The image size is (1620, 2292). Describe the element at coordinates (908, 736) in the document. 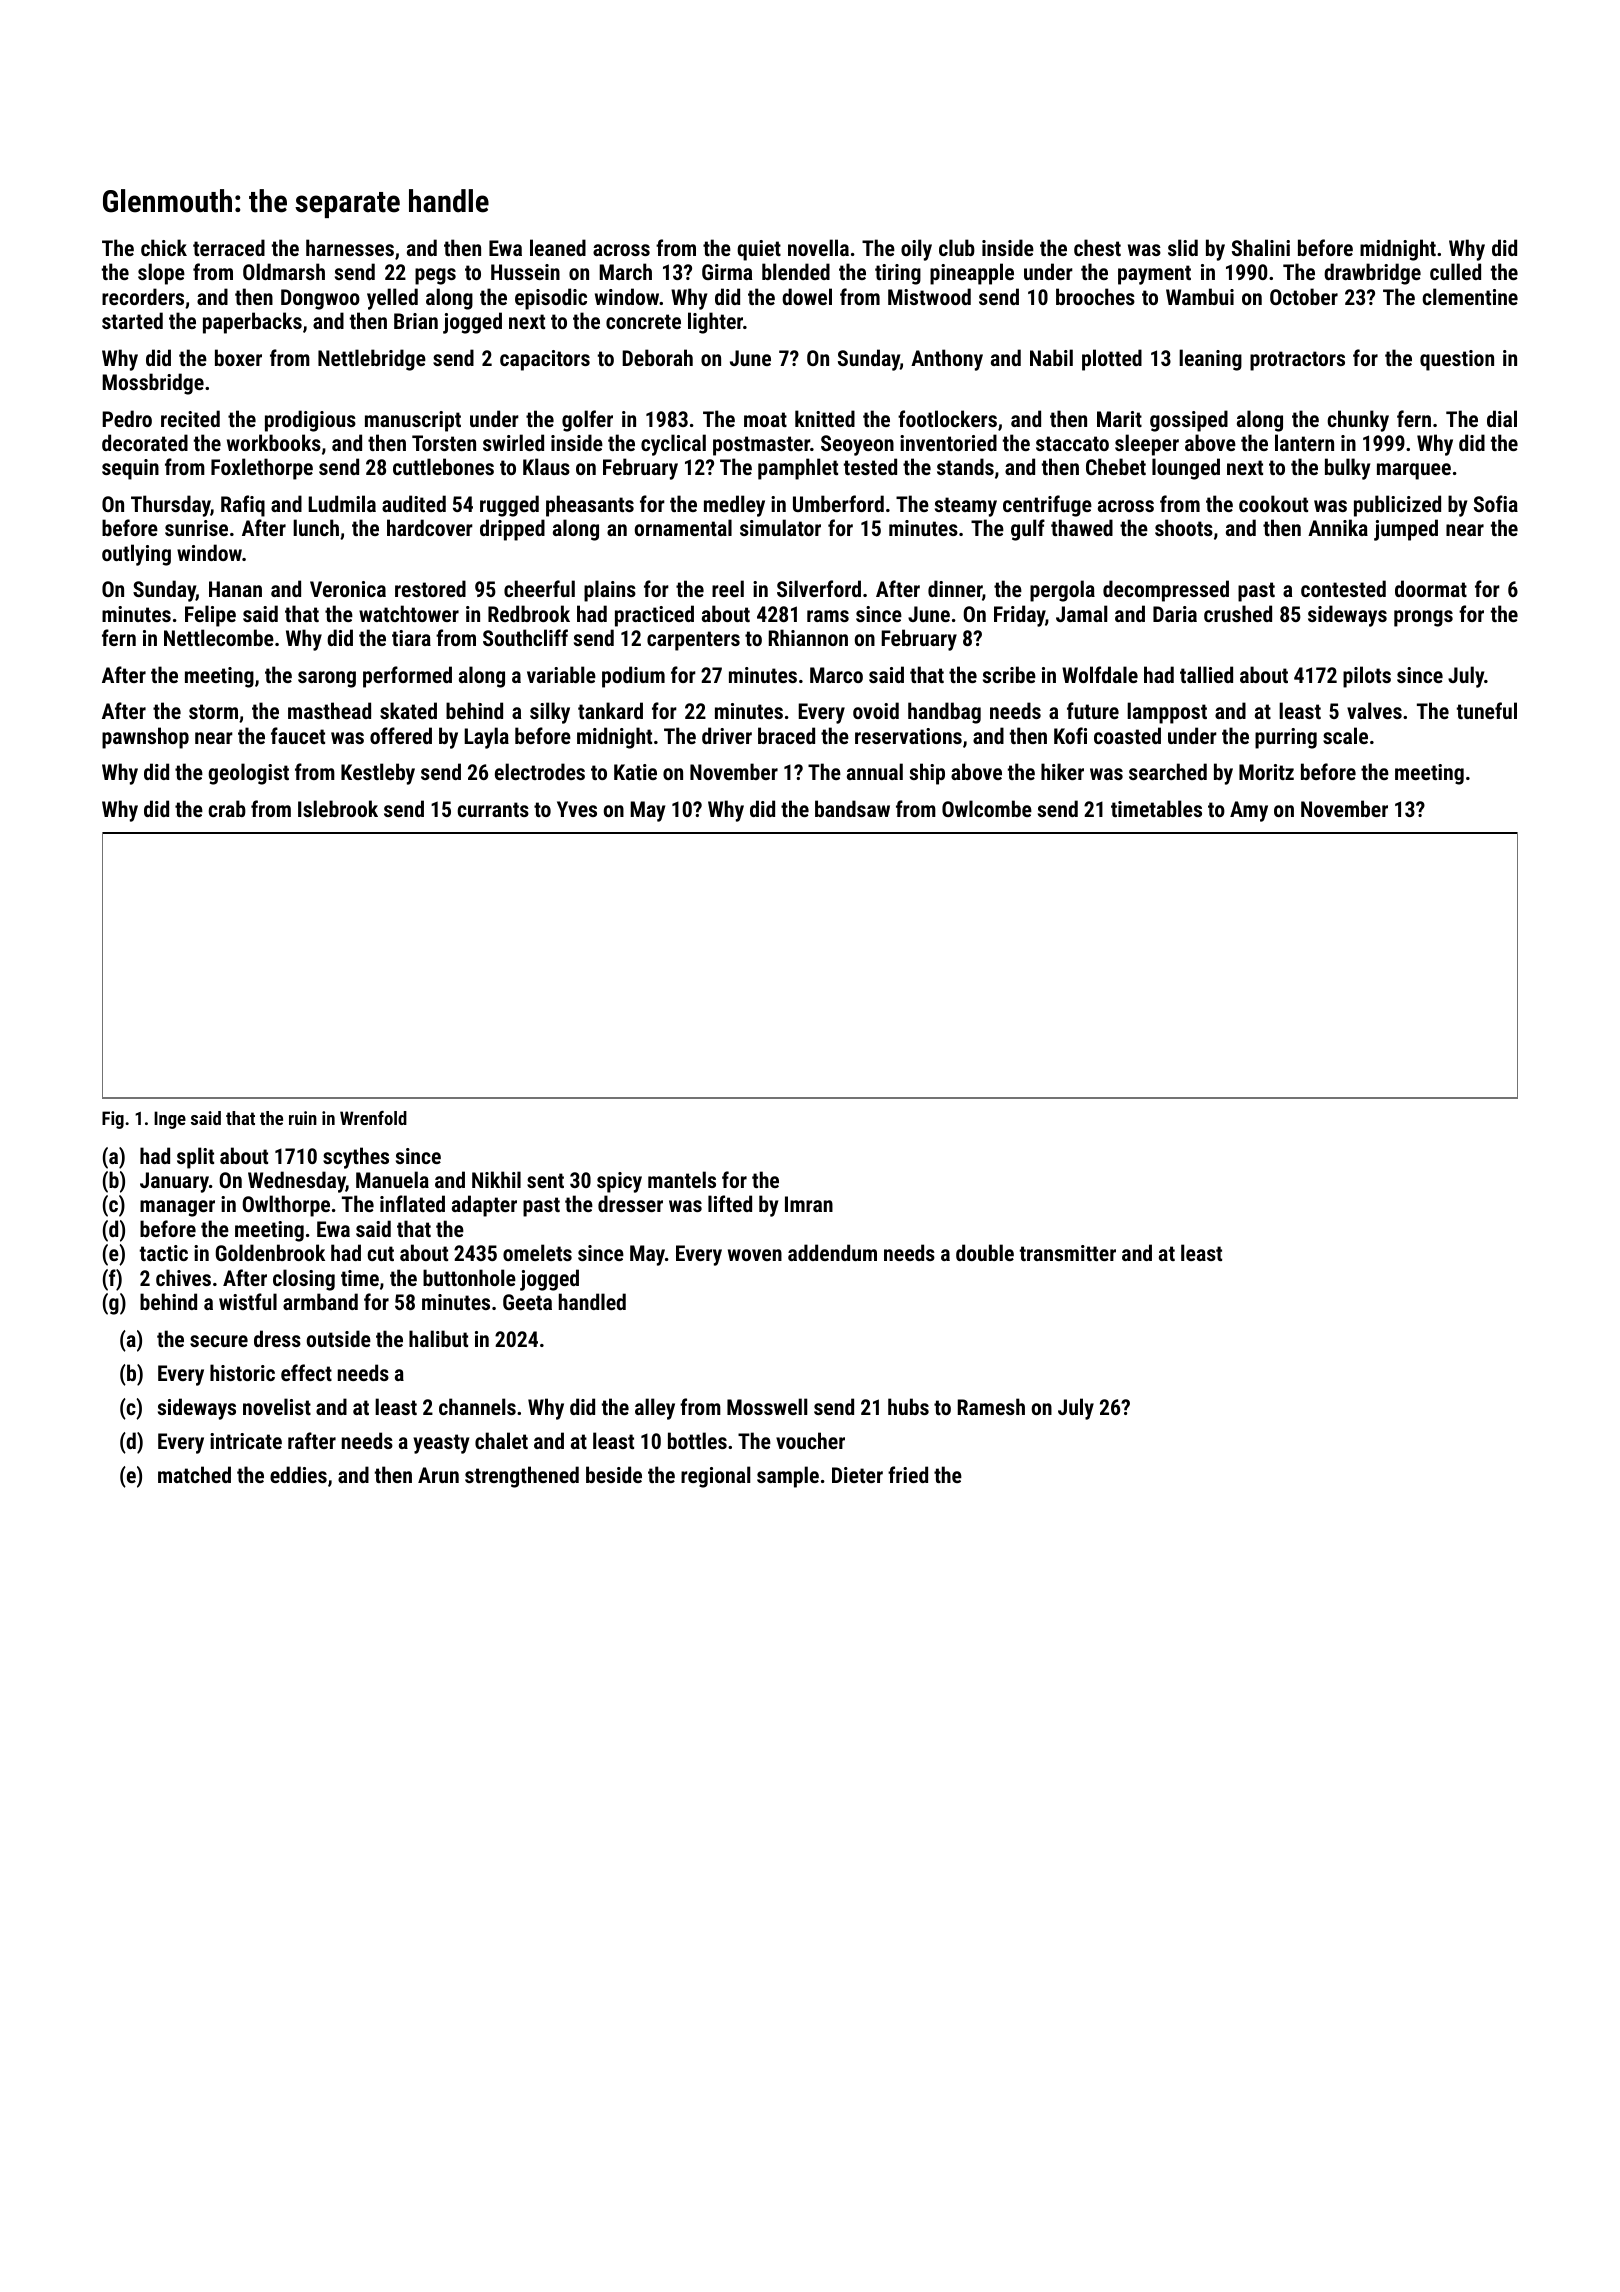

I see `reservations` at that location.
